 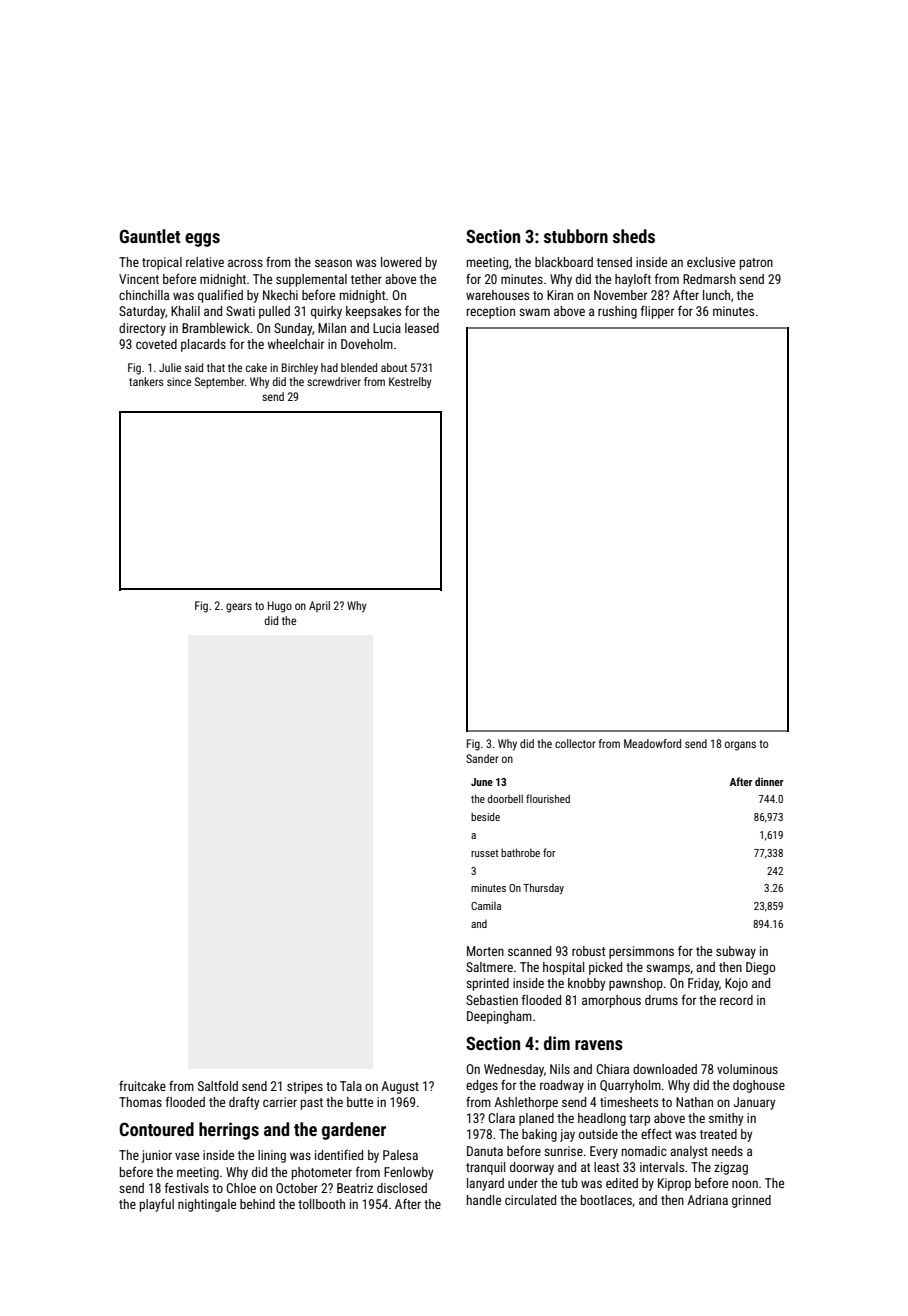 I want to click on grinned, so click(x=751, y=1201).
